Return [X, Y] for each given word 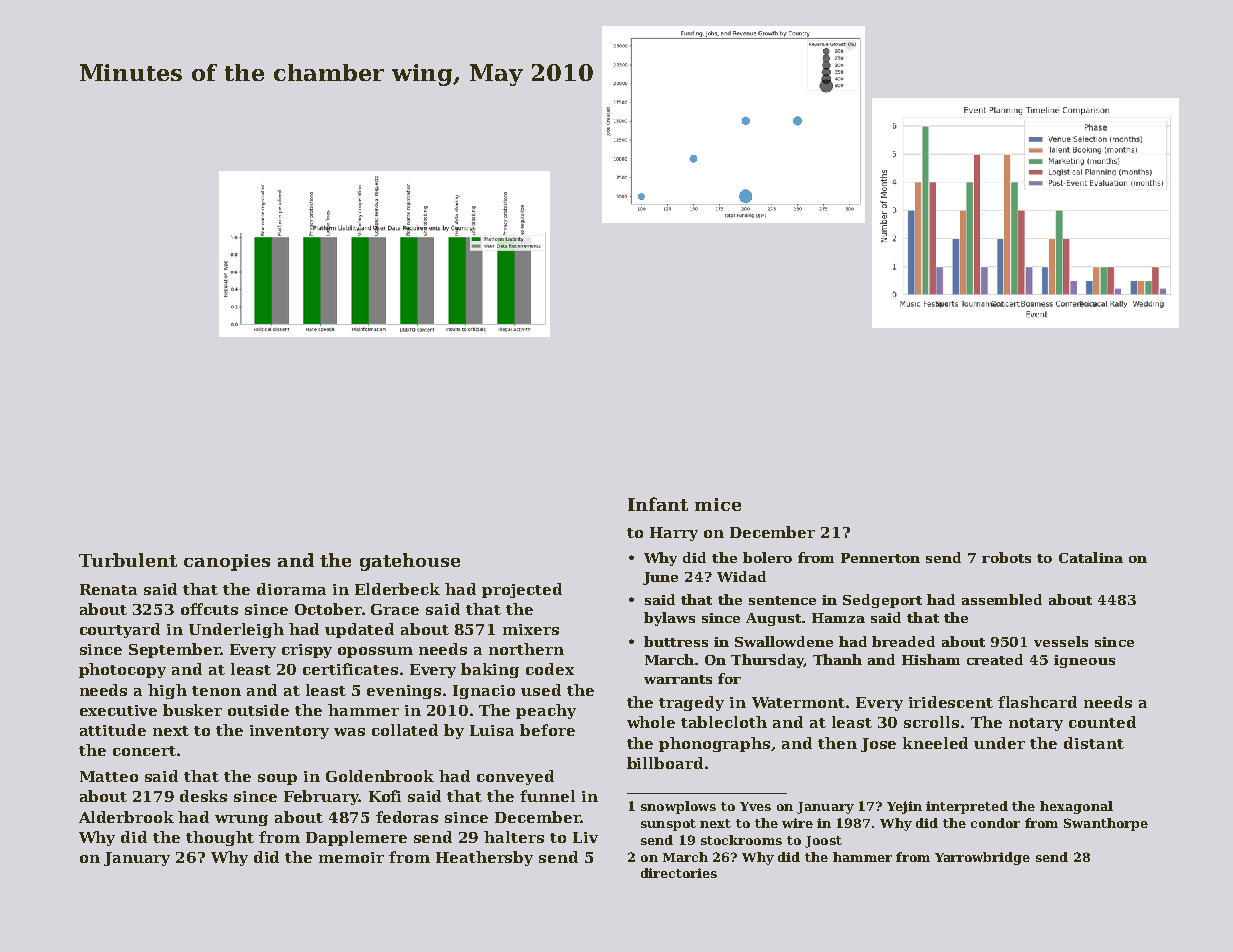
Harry [674, 534]
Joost [823, 842]
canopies [227, 562]
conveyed [515, 777]
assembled [1002, 599]
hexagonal [1076, 807]
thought [220, 838]
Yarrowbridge [982, 858]
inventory [289, 732]
